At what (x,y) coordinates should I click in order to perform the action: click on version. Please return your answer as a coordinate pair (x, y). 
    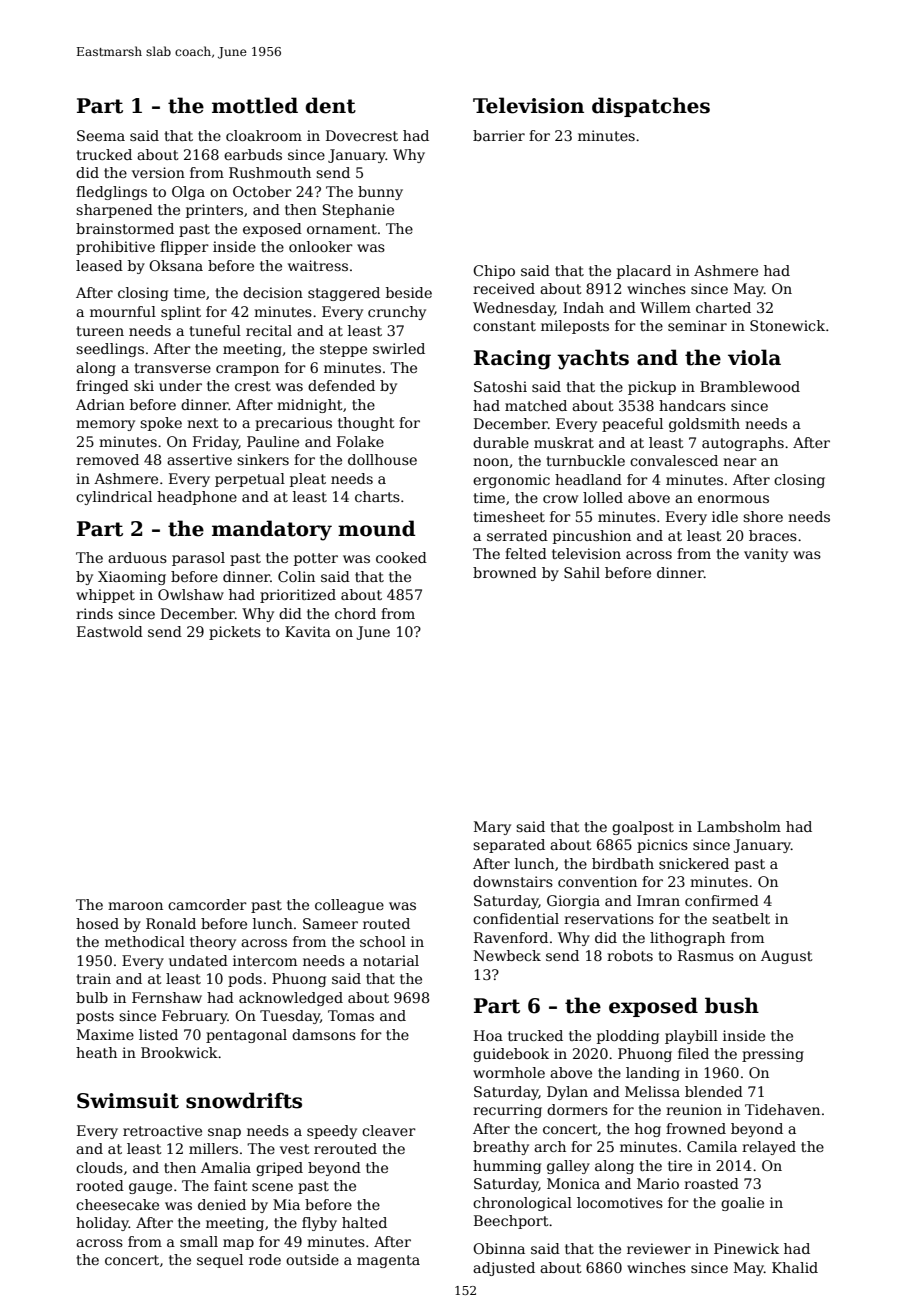
    Looking at the image, I should click on (158, 172).
